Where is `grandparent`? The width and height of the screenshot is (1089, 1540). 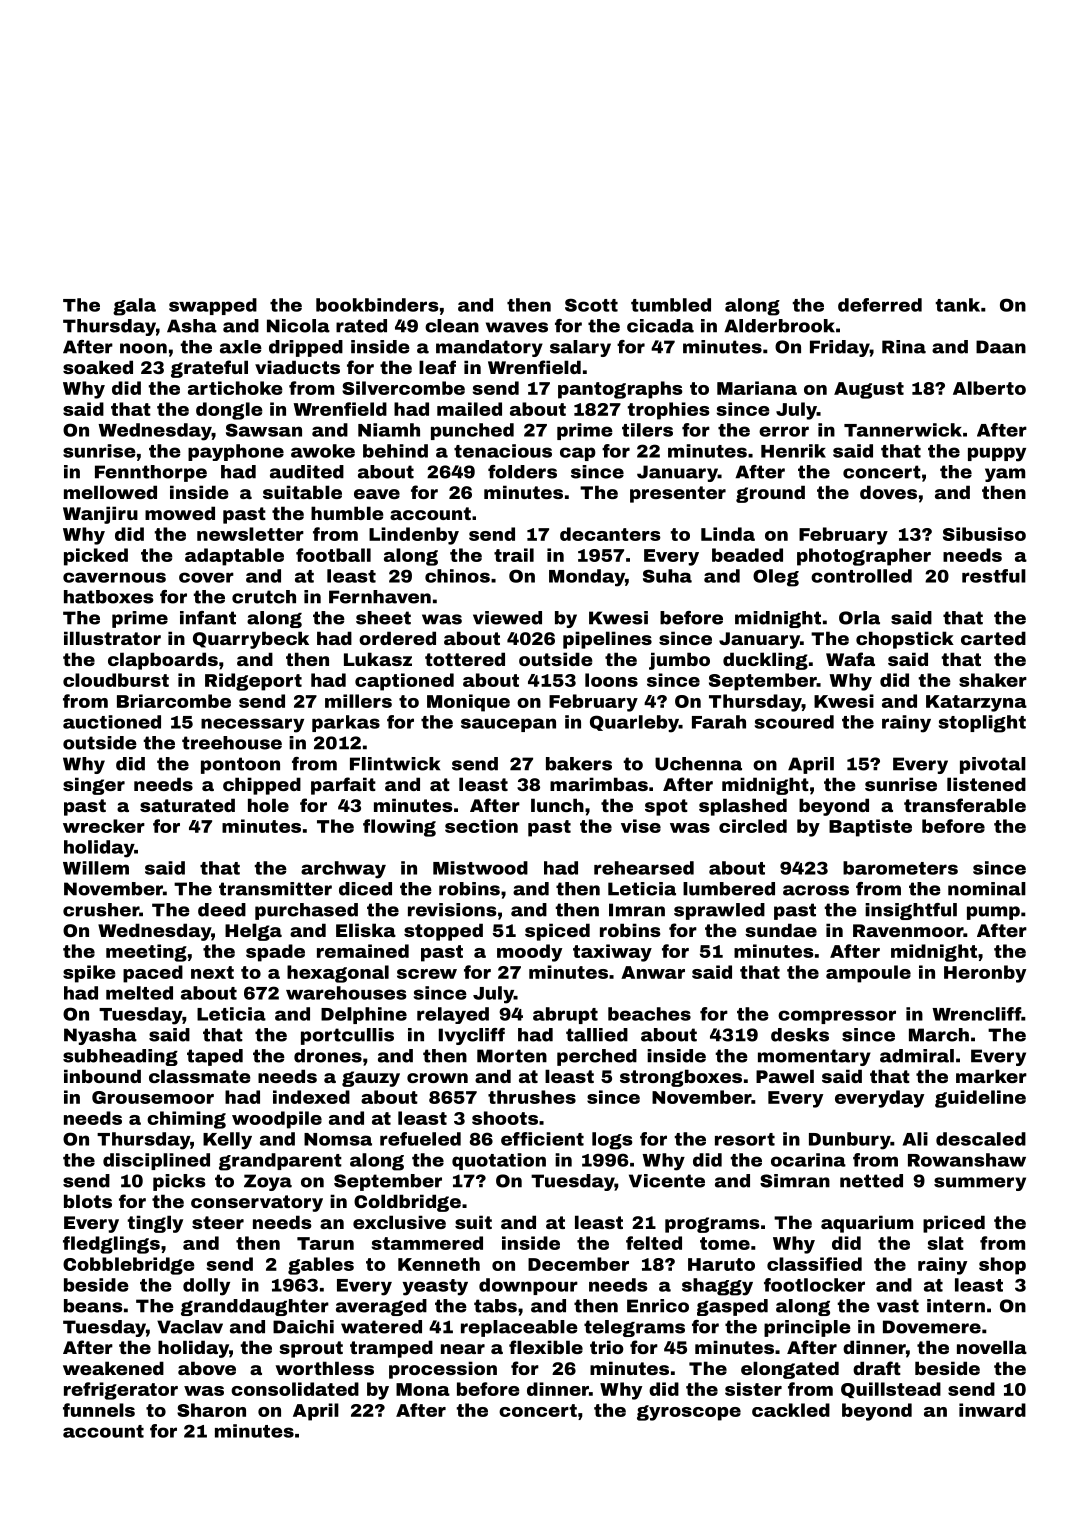 grandparent is located at coordinates (280, 1162).
